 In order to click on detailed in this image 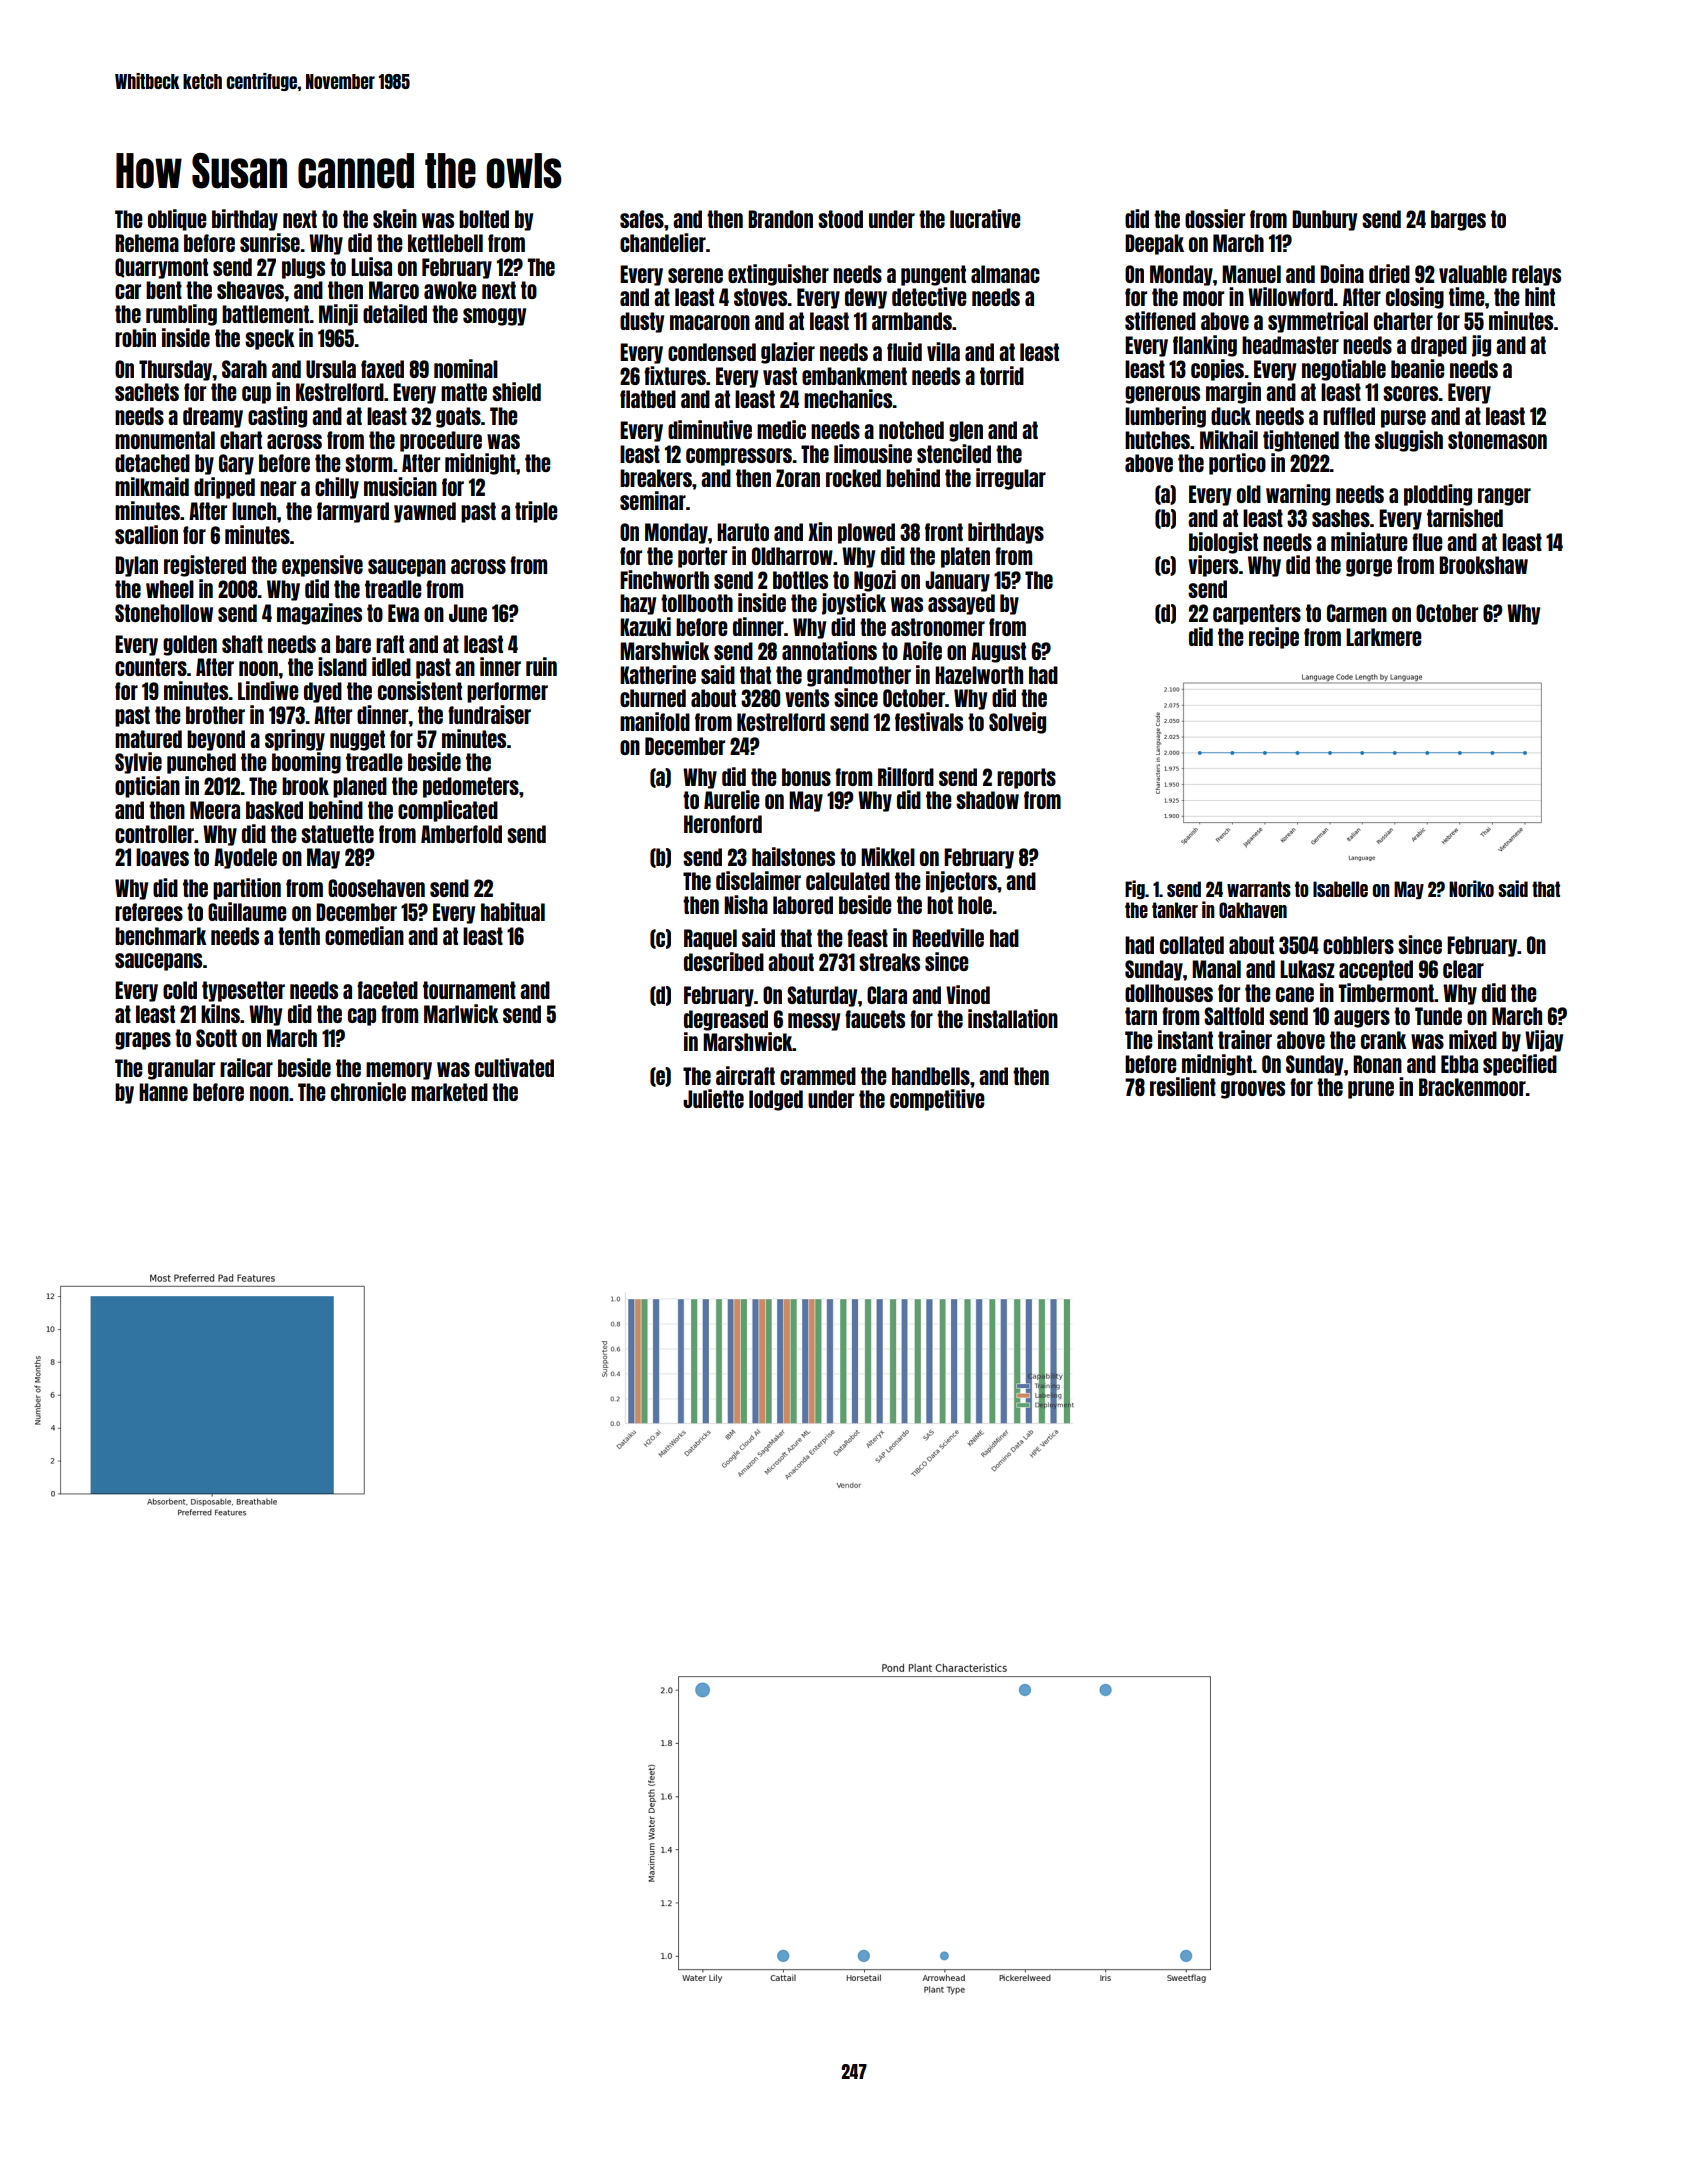, I will do `click(395, 313)`.
